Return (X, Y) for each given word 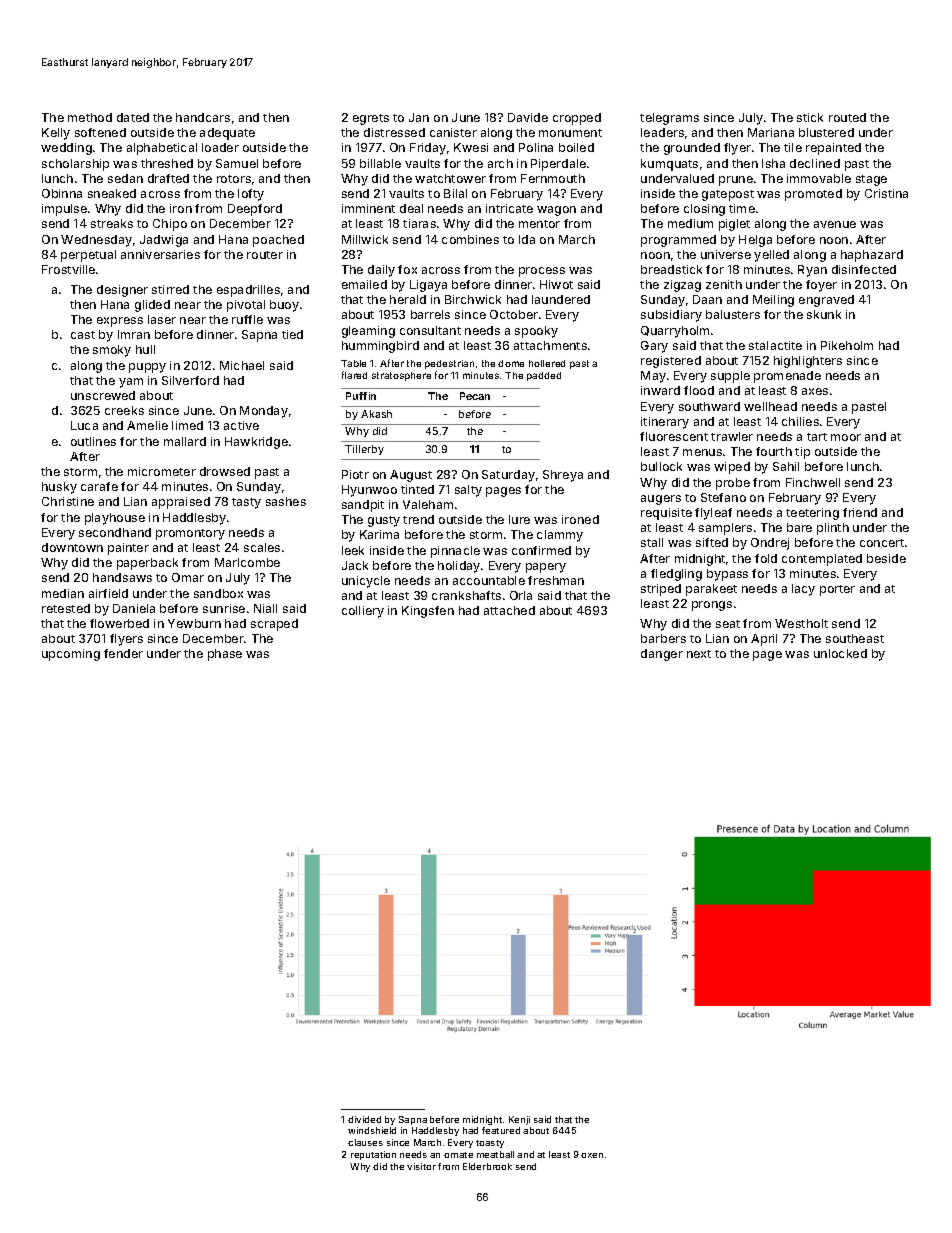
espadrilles (248, 291)
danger (662, 655)
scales (262, 547)
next (699, 654)
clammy (560, 536)
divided (364, 1119)
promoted (813, 195)
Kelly (56, 134)
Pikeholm (847, 345)
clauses (365, 1142)
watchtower (450, 178)
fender (123, 653)
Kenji (519, 1120)
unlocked (840, 653)
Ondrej (770, 544)
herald (408, 299)
